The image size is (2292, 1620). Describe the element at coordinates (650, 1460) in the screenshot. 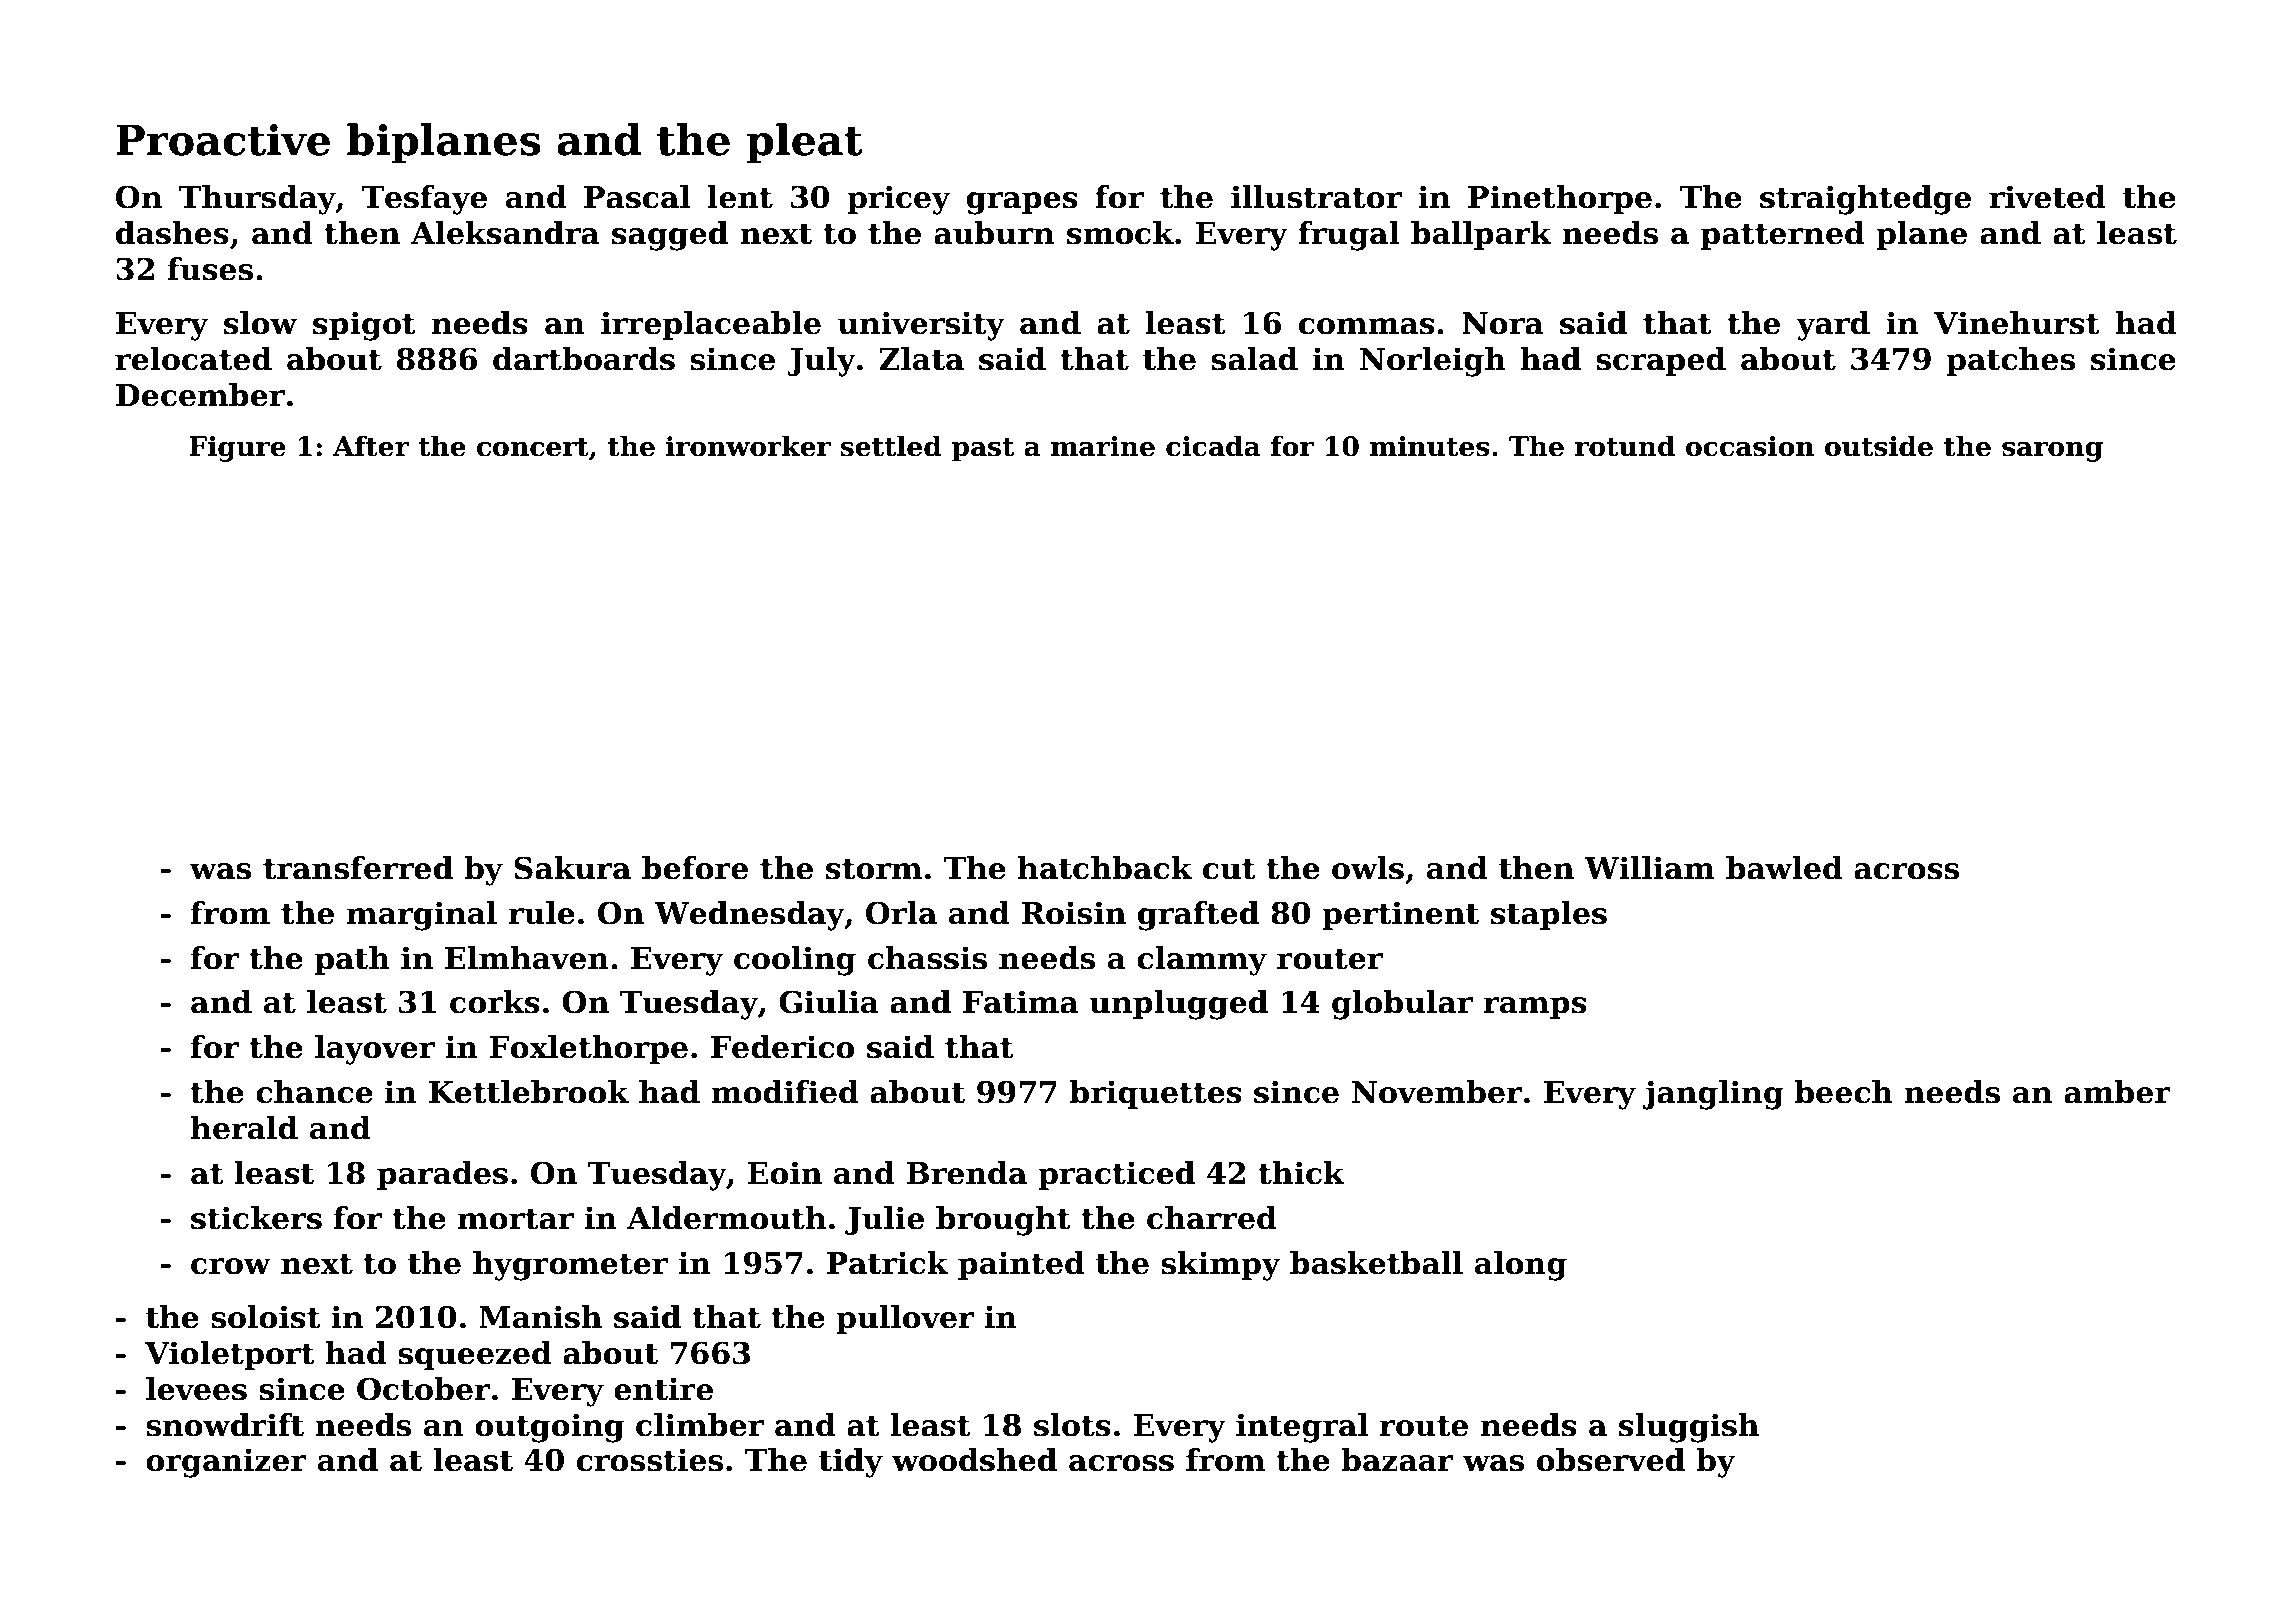

I see `crossties` at that location.
